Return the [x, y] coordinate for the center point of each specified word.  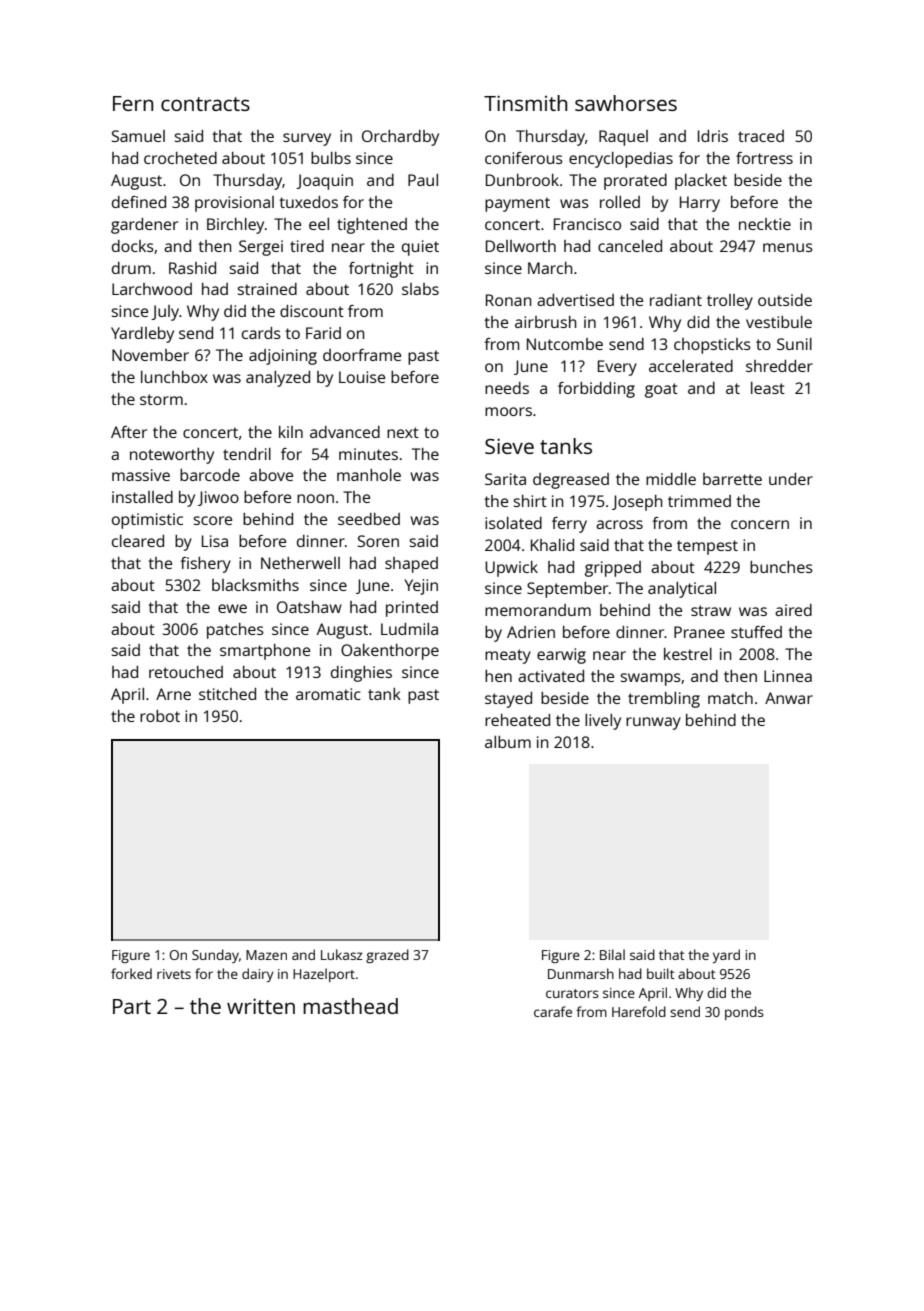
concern [760, 524]
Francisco [587, 224]
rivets [174, 974]
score [212, 520]
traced [761, 136]
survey [307, 139]
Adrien [531, 632]
